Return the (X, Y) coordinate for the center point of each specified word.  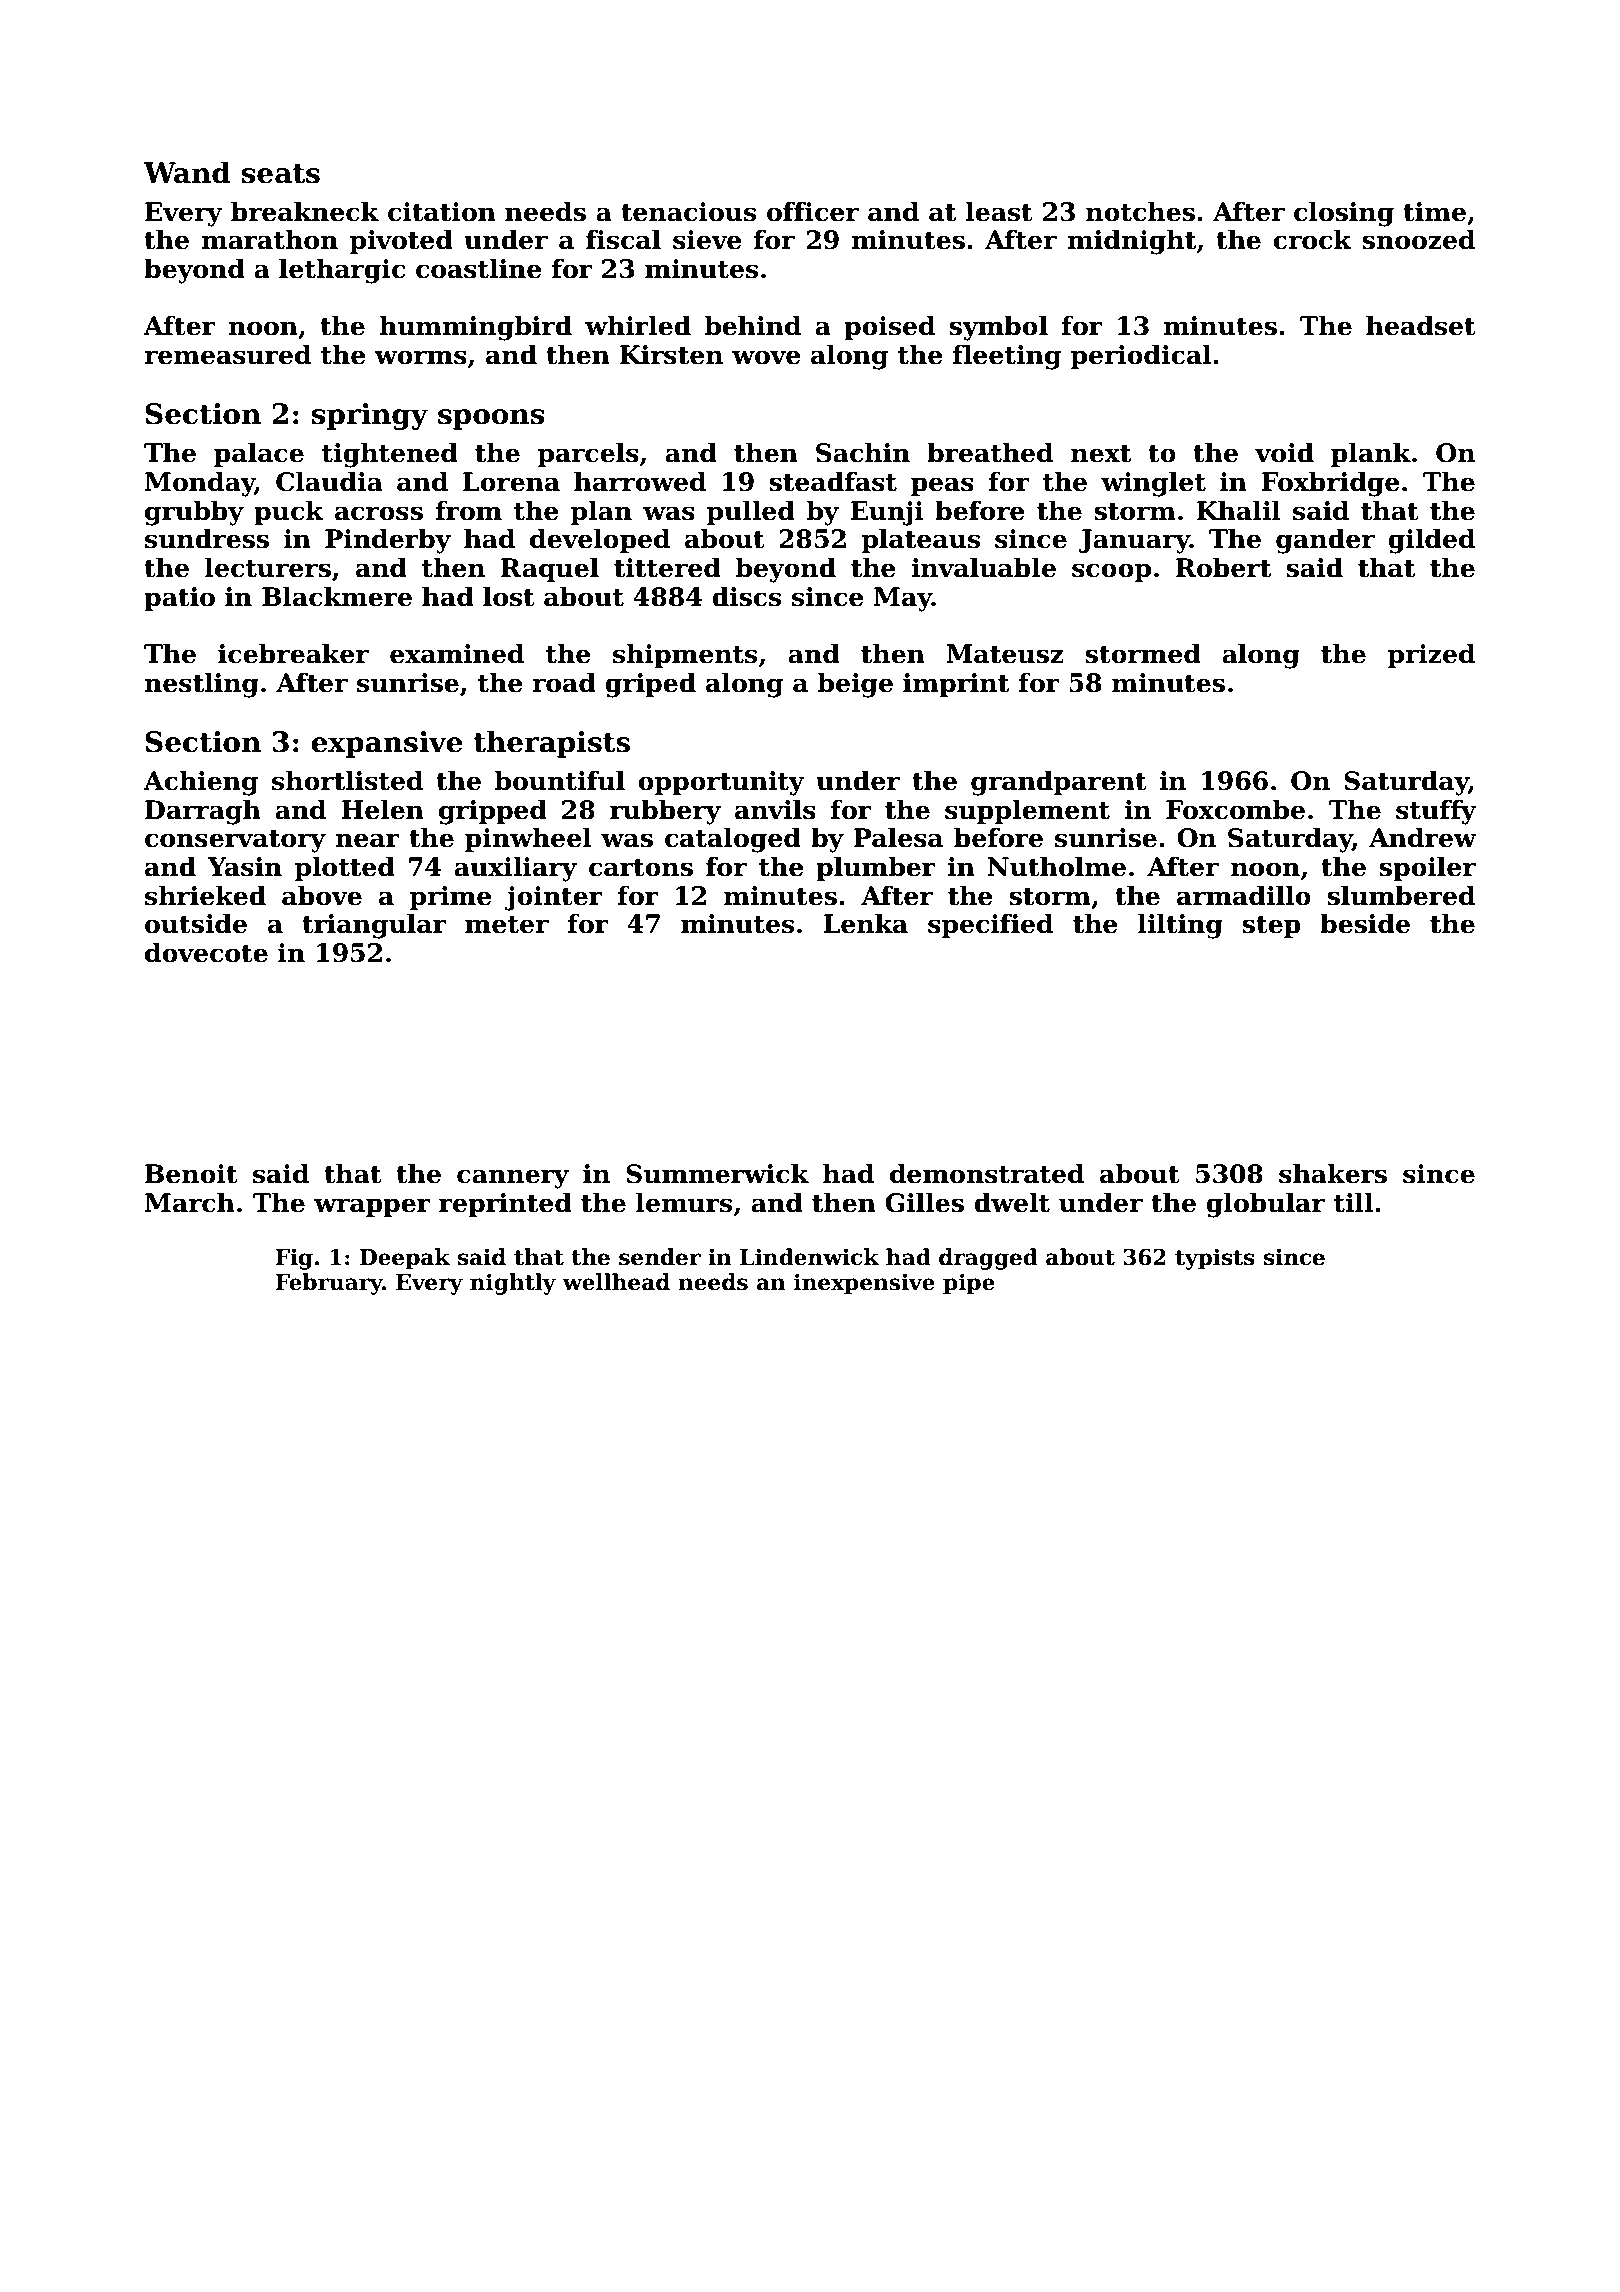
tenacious (688, 212)
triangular (374, 926)
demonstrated (987, 1173)
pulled (751, 512)
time (1434, 212)
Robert (1223, 567)
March (190, 1202)
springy (370, 416)
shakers (1333, 1173)
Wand (187, 172)
